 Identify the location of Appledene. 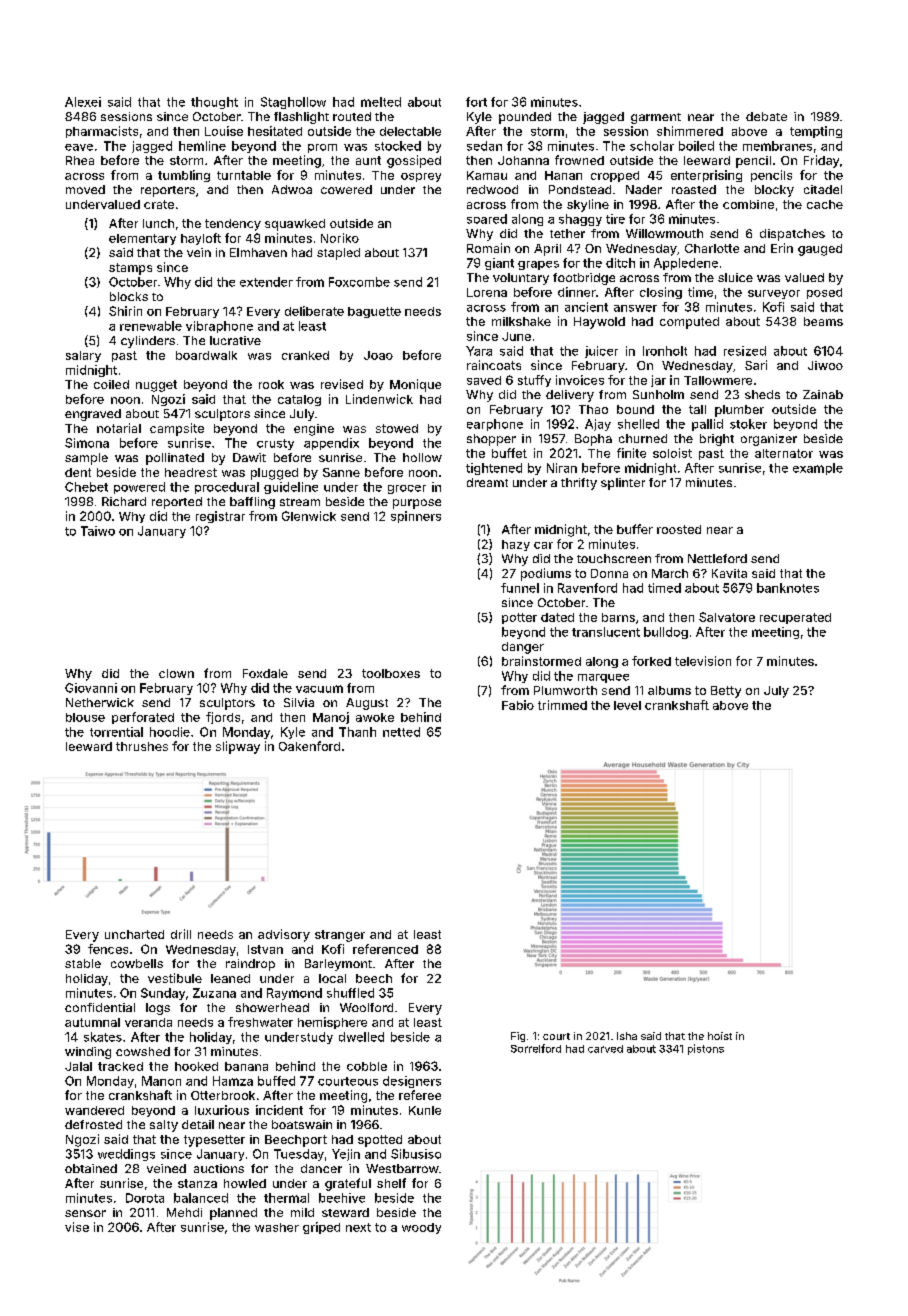
(686, 264).
